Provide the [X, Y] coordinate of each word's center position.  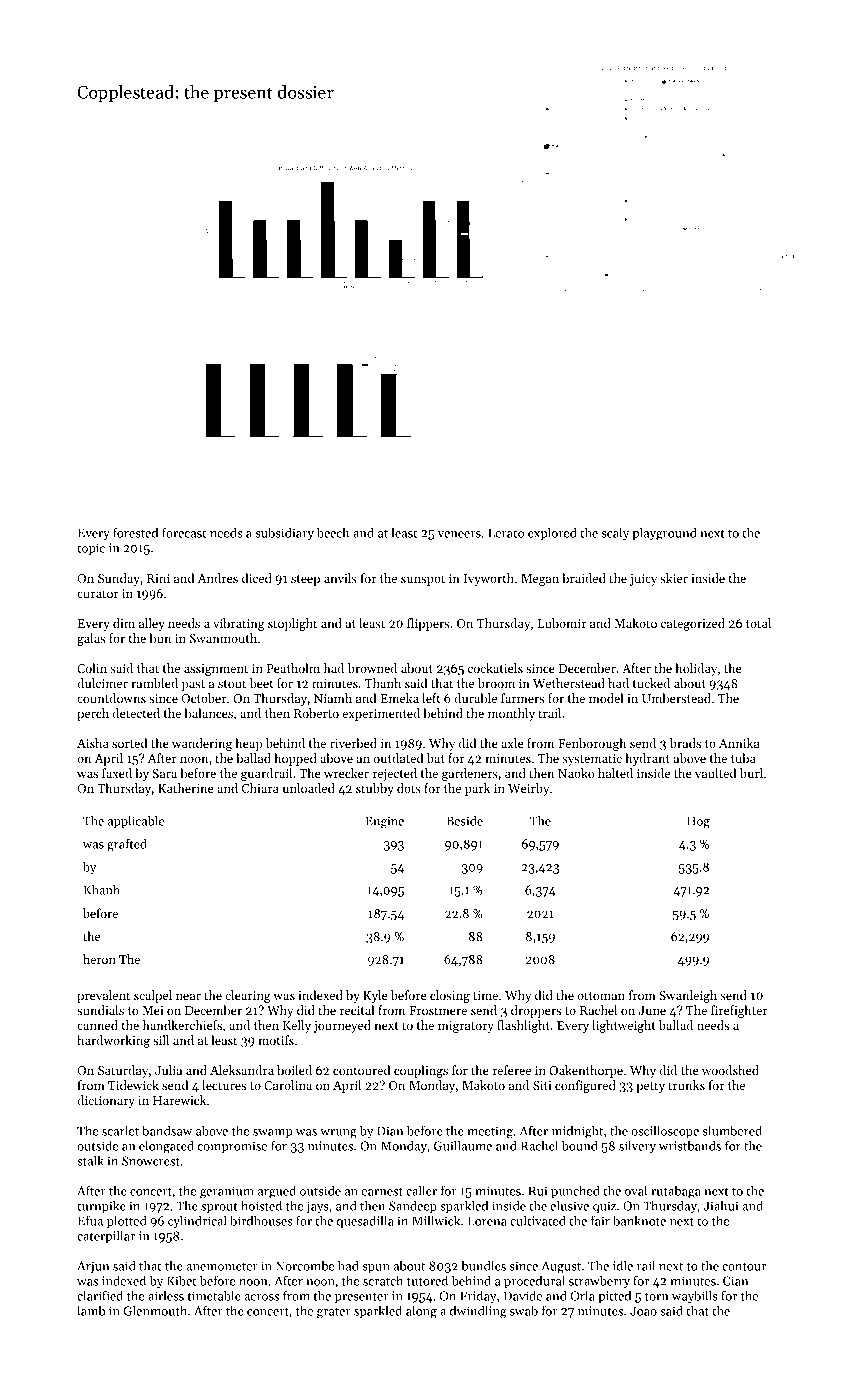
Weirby [528, 789]
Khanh [102, 890]
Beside [465, 821]
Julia [168, 1070]
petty [650, 1087]
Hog [698, 822]
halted [615, 773]
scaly [615, 534]
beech [333, 532]
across [261, 1297]
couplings [421, 1071]
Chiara [260, 788]
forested [135, 532]
